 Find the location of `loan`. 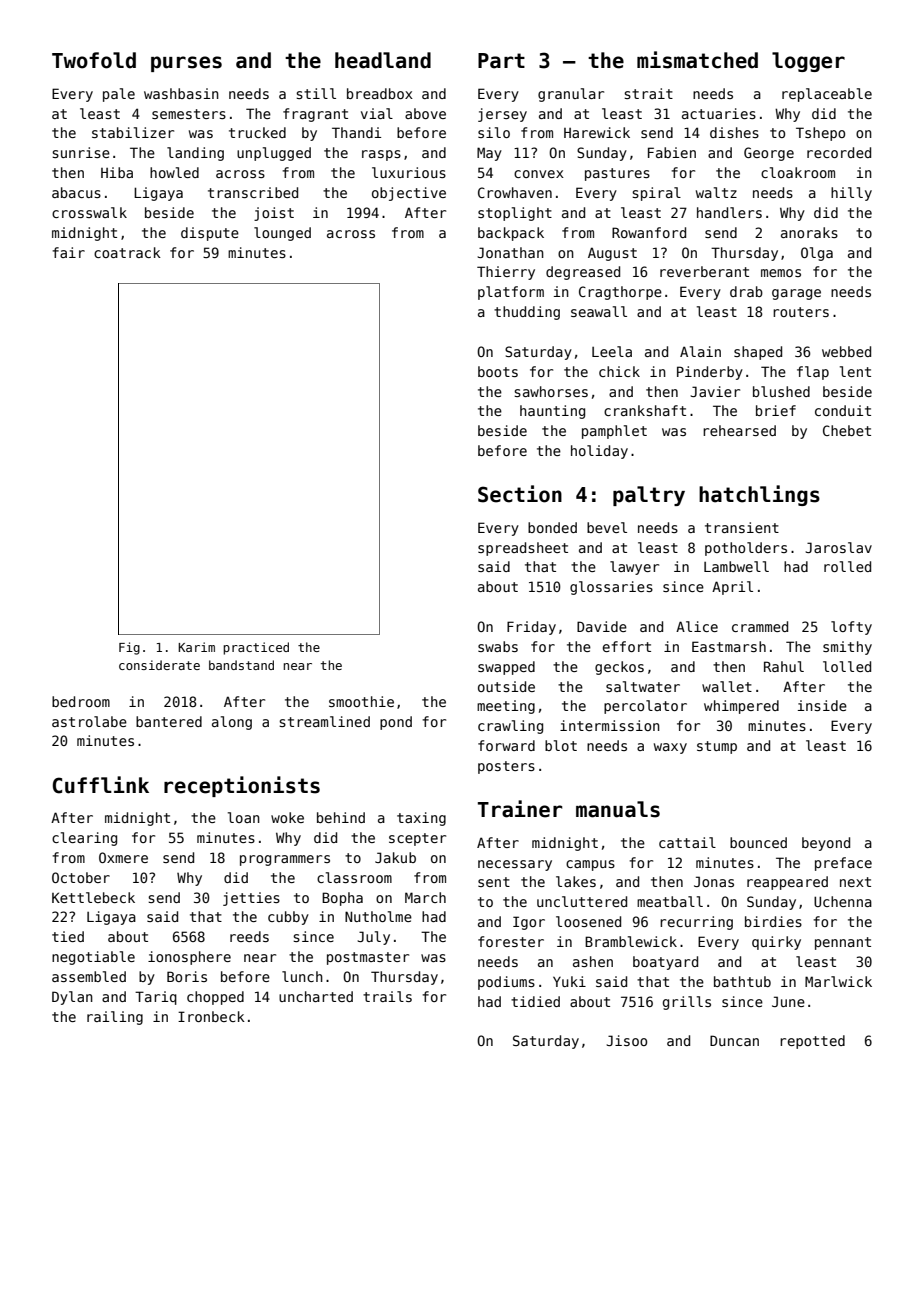

loan is located at coordinates (244, 817).
